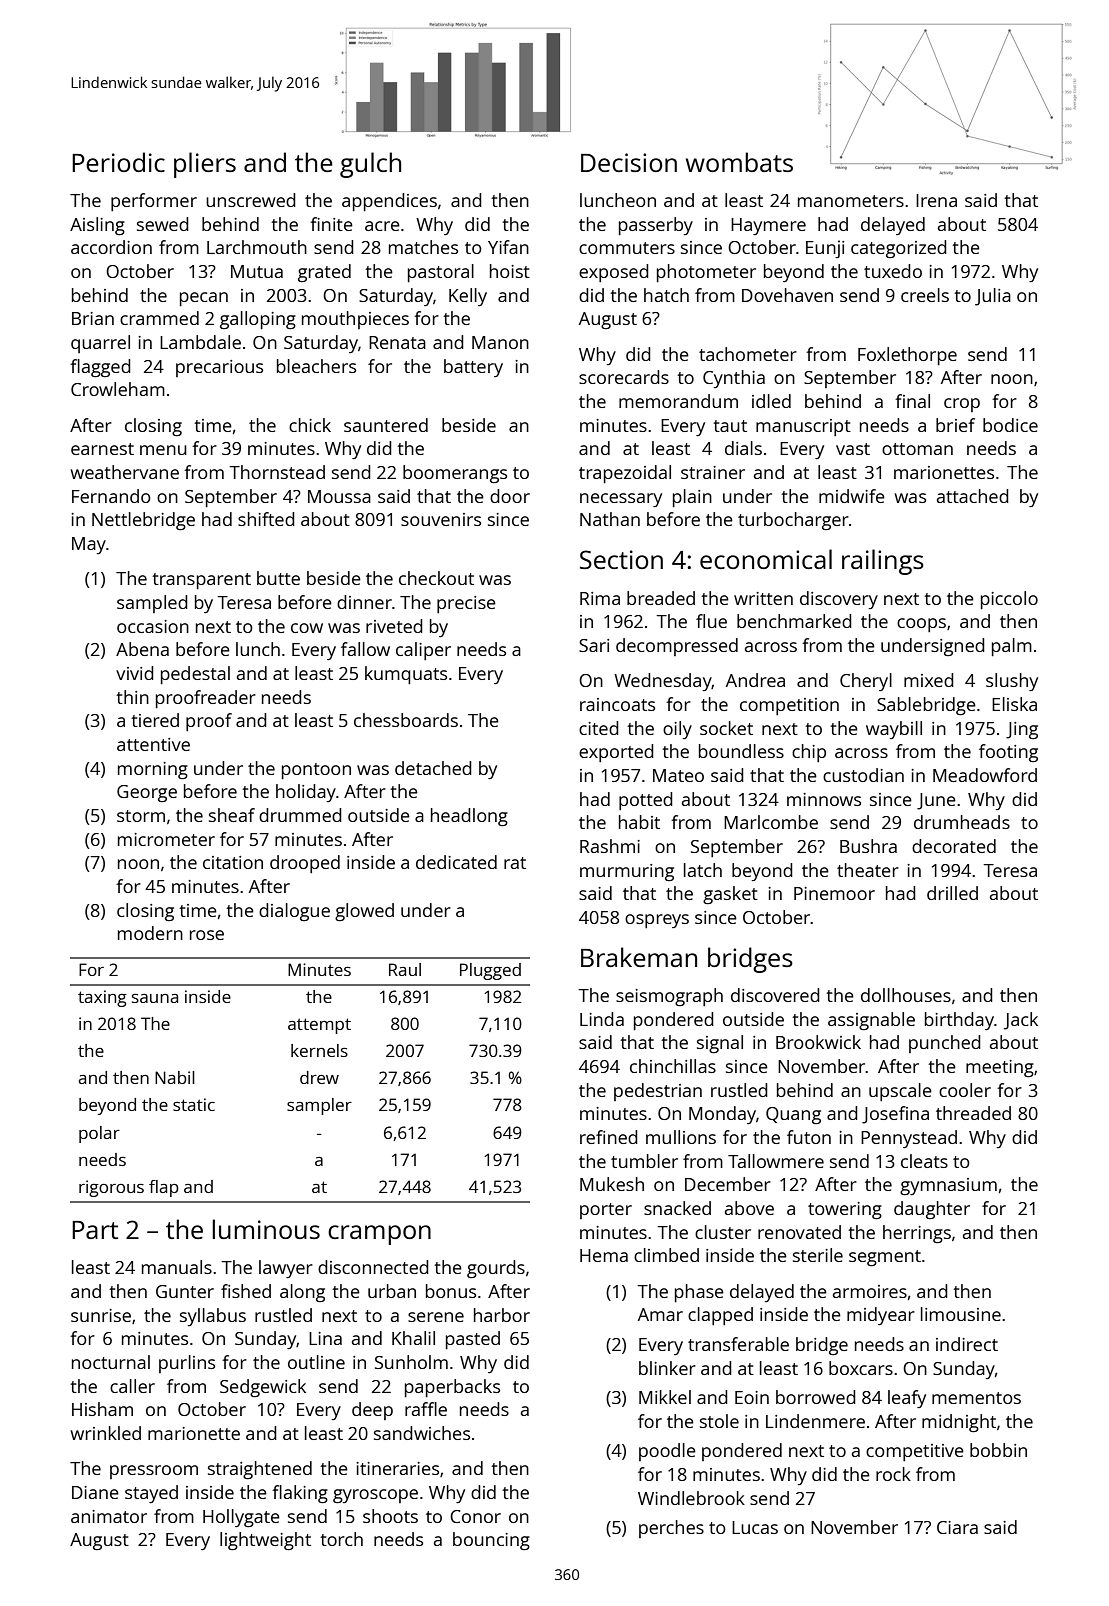  What do you see at coordinates (1009, 600) in the page?
I see `piccolo` at bounding box center [1009, 600].
